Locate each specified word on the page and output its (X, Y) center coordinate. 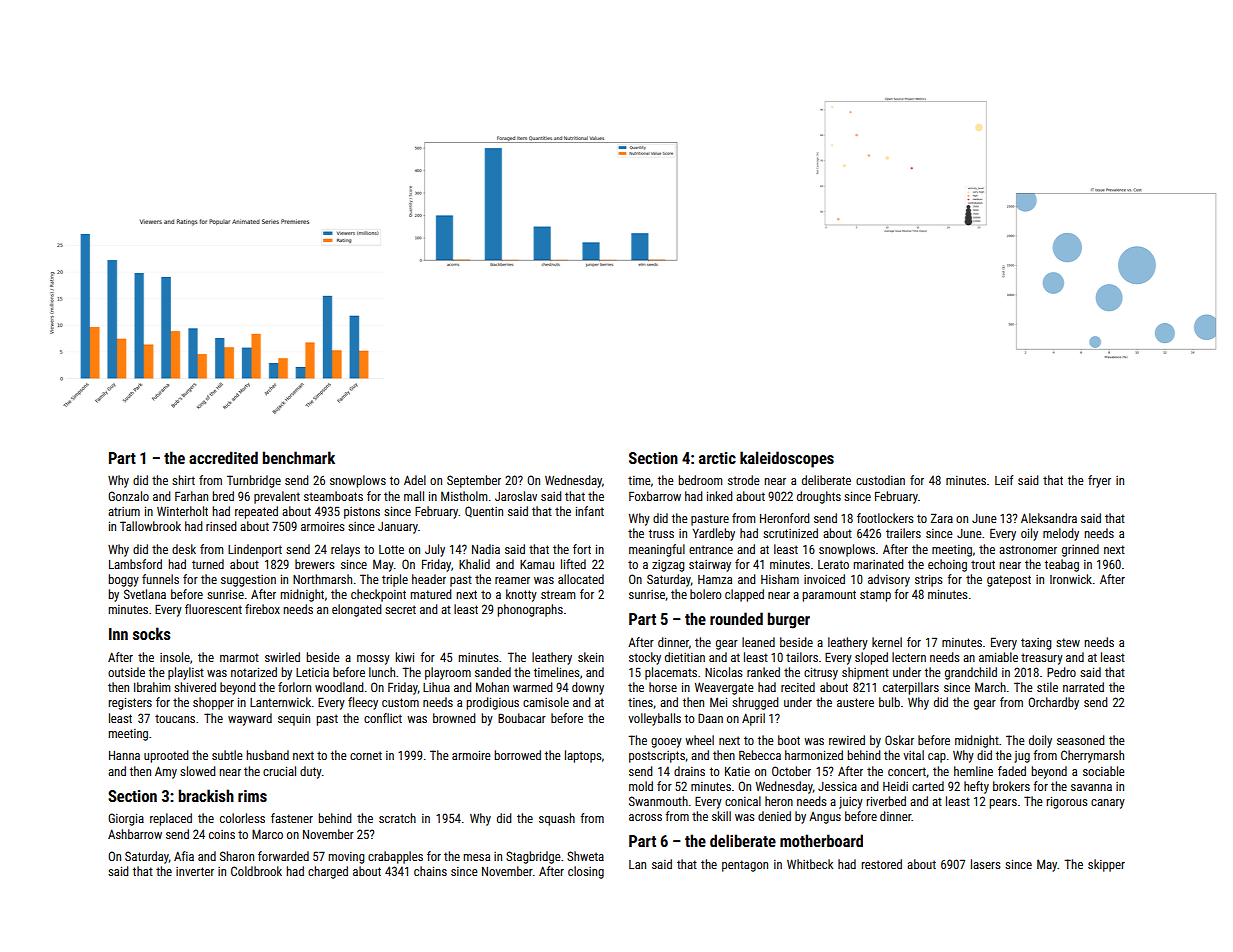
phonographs (530, 610)
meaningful (657, 550)
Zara (942, 518)
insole (175, 657)
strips (929, 581)
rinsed (221, 526)
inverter (195, 871)
